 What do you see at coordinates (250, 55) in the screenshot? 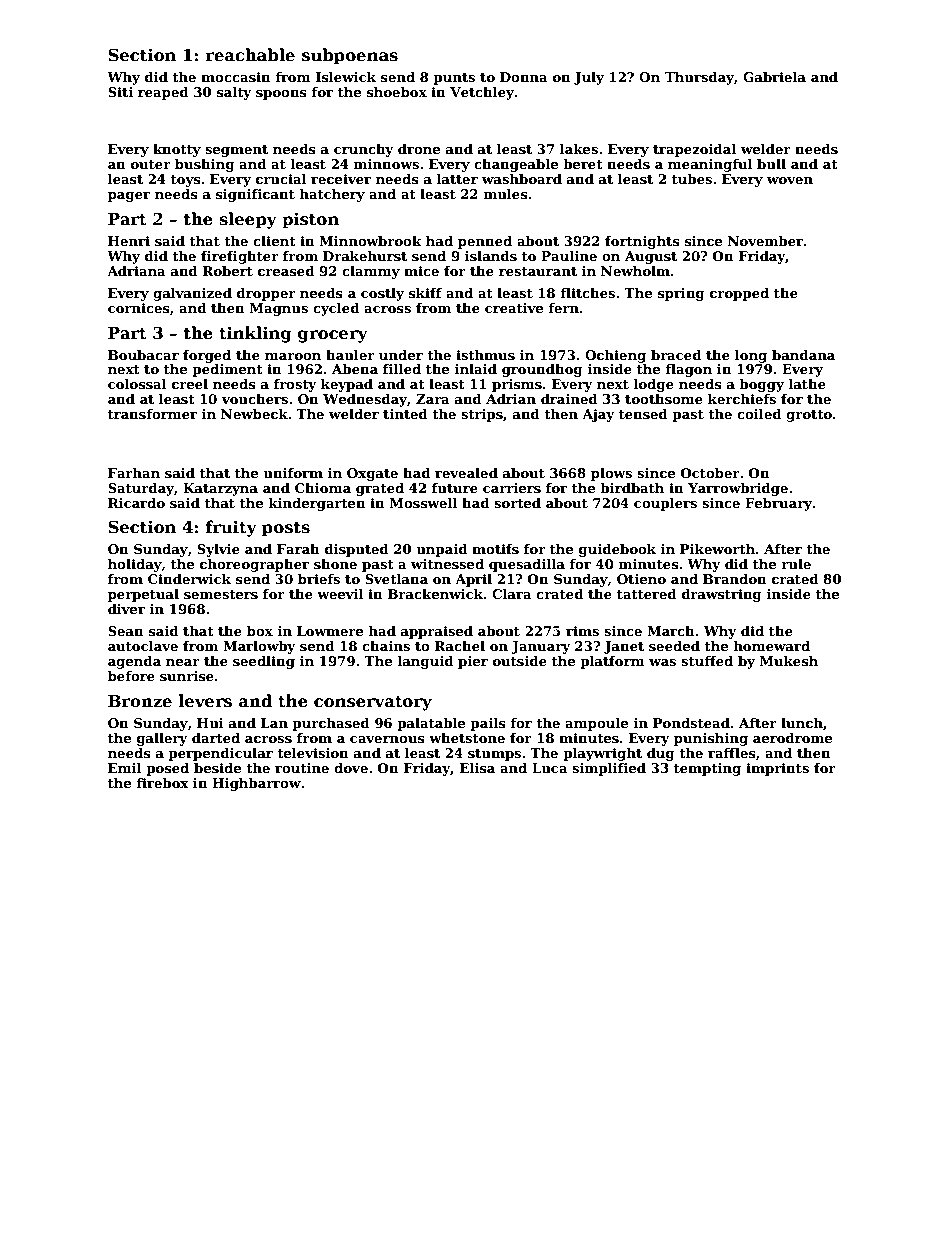
I see `reachable` at bounding box center [250, 55].
